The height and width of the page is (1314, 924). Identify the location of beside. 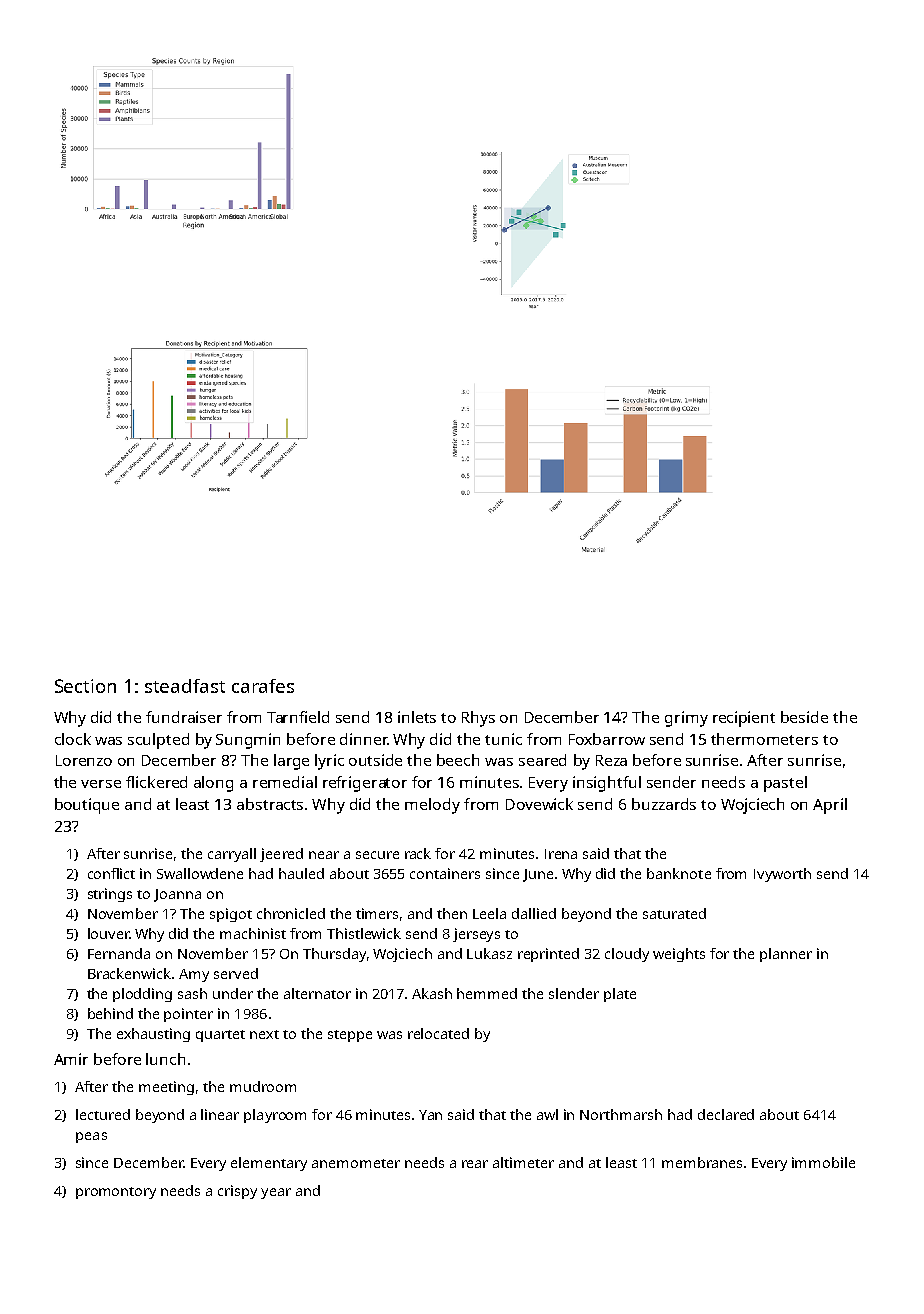
(804, 717).
